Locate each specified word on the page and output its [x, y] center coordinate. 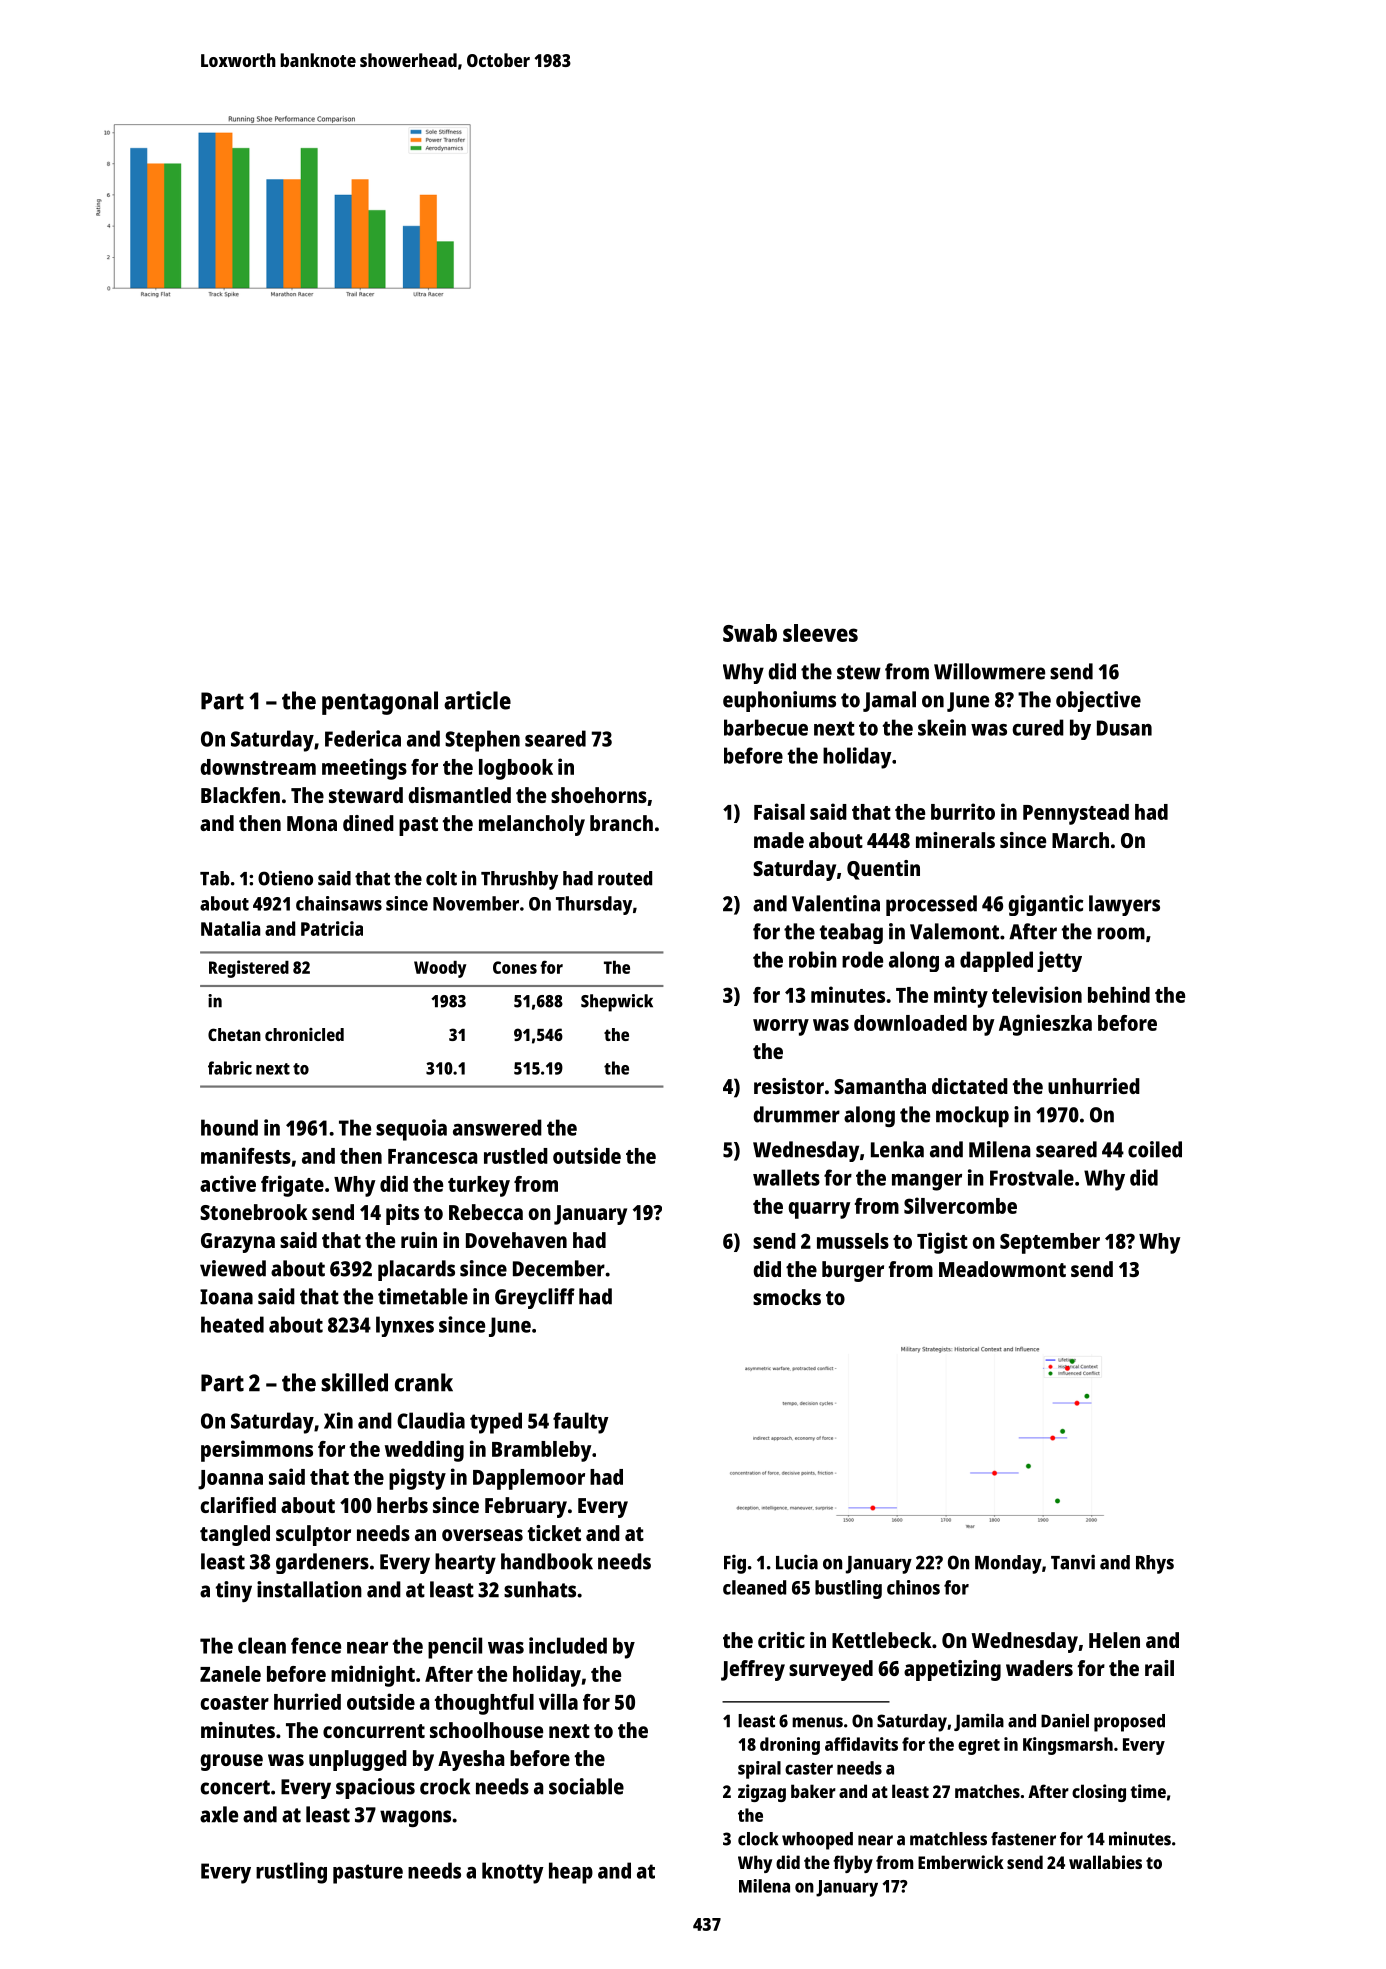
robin [813, 959]
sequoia [411, 1130]
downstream [258, 767]
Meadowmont [1002, 1269]
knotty [513, 1873]
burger [853, 1271]
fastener [1023, 1839]
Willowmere [989, 671]
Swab [750, 633]
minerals [955, 840]
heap [571, 1873]
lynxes [405, 1326]
